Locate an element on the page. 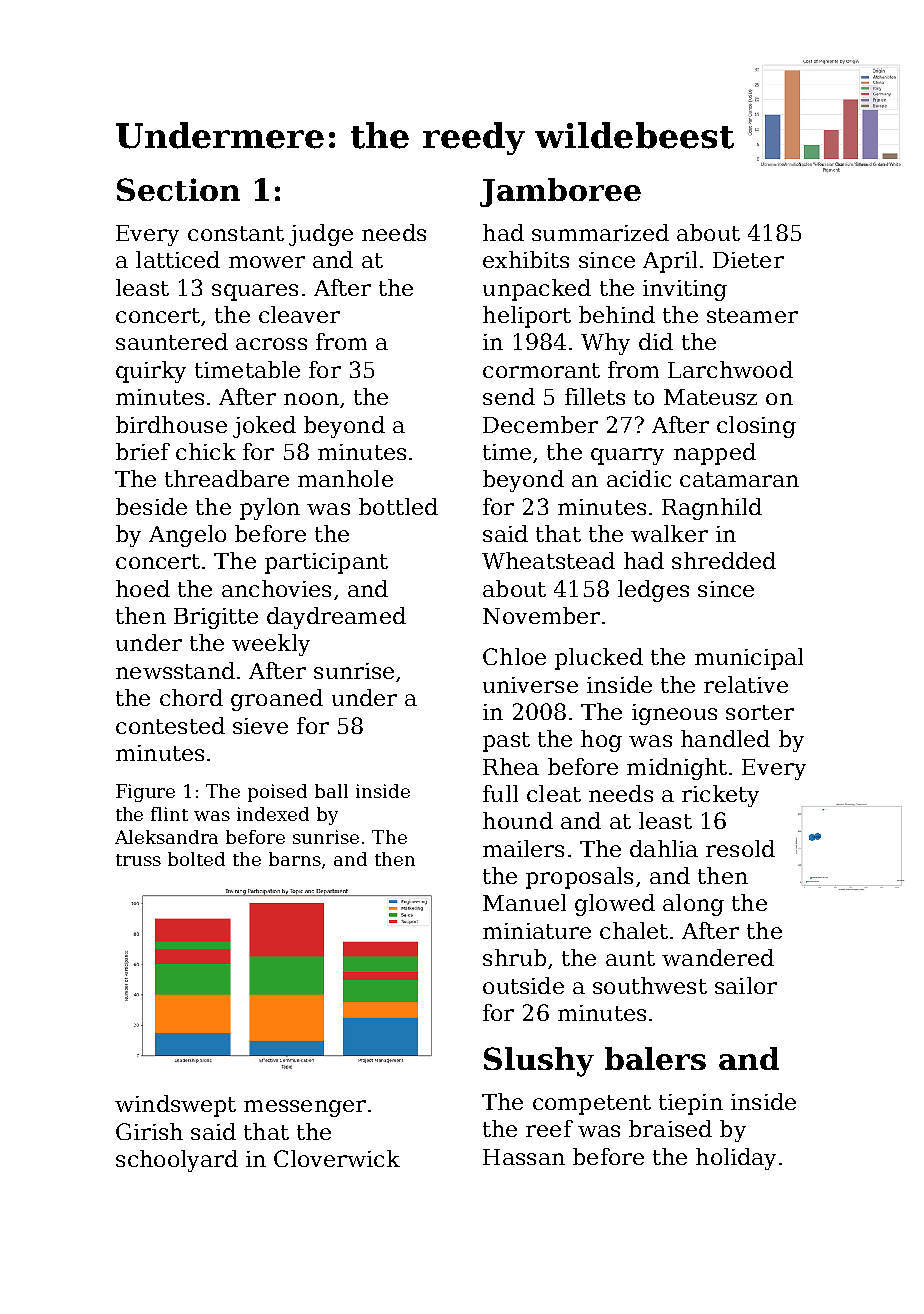 The width and height of the document is (924, 1314). Dieter is located at coordinates (748, 260).
